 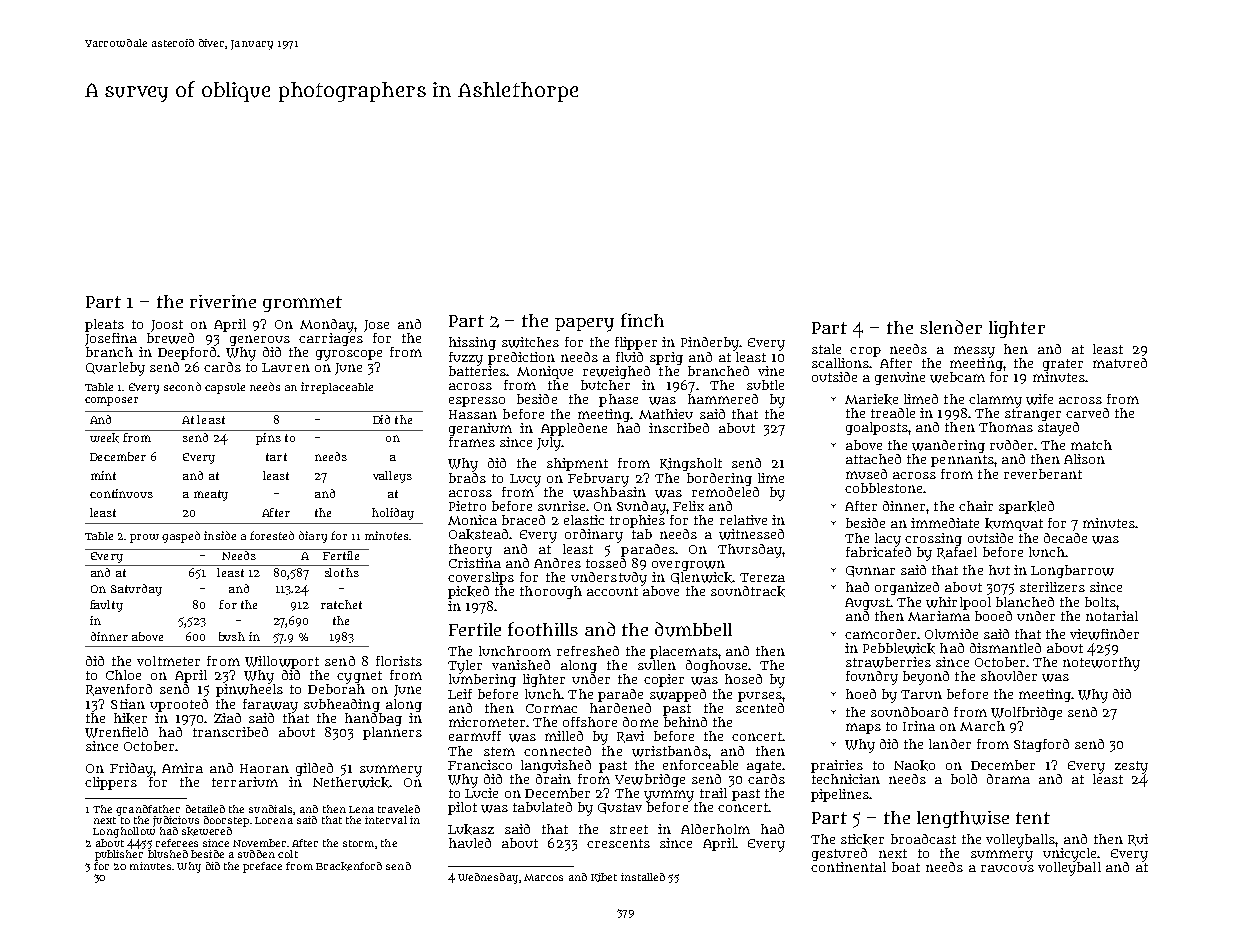 I want to click on scented, so click(x=760, y=708).
